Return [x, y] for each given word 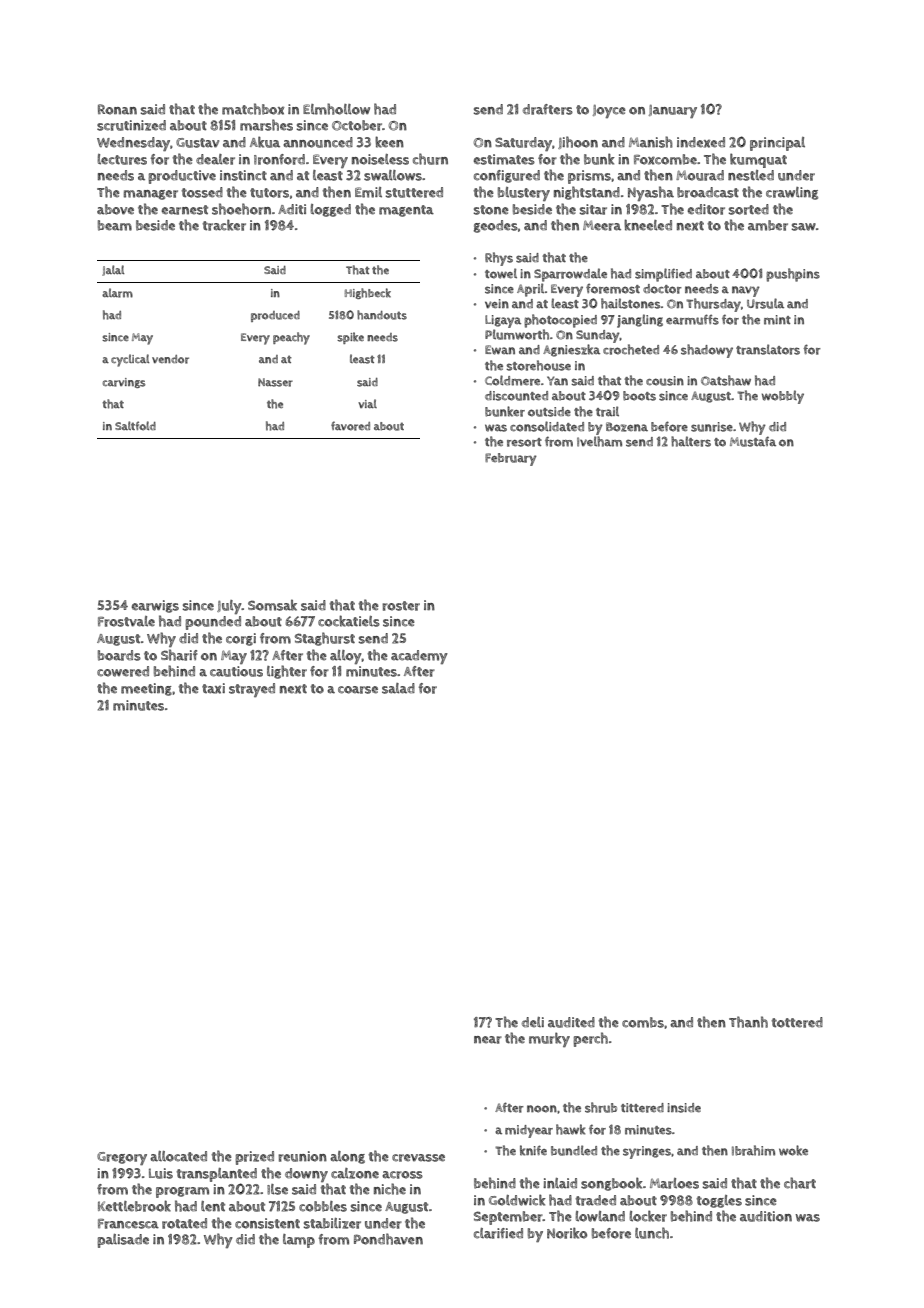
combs [643, 1022]
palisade [123, 1241]
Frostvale [126, 621]
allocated [178, 1156]
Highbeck [368, 293]
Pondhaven [388, 1239]
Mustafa [753, 441]
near [488, 1040]
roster [401, 606]
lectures [122, 159]
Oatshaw [726, 380]
